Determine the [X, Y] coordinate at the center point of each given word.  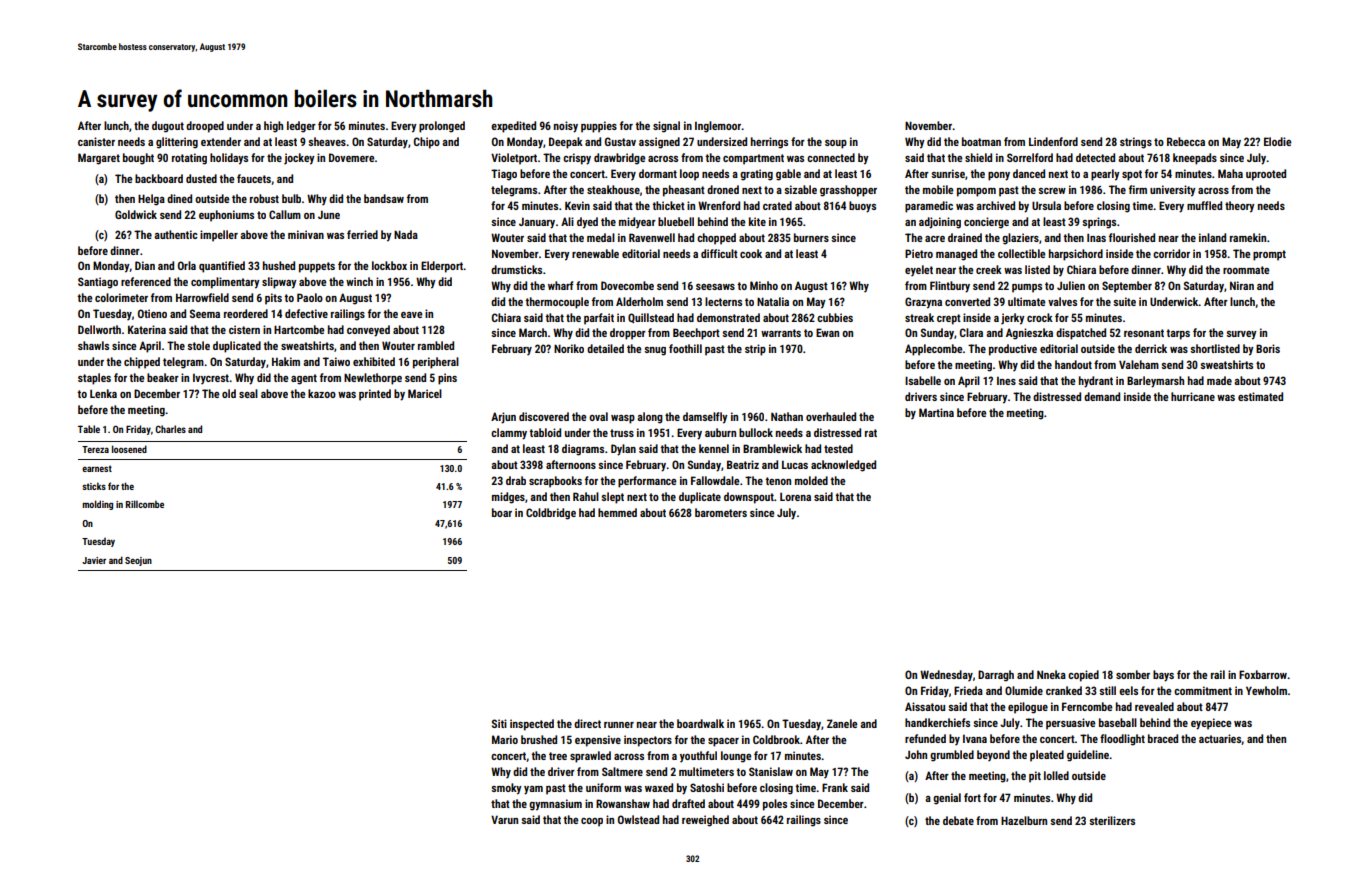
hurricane [1193, 396]
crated [777, 205]
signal [666, 127]
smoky [506, 789]
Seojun [138, 561]
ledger [301, 127]
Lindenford [1053, 141]
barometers [721, 512]
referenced [146, 281]
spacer [723, 742]
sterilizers [1112, 820]
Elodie [1277, 141]
